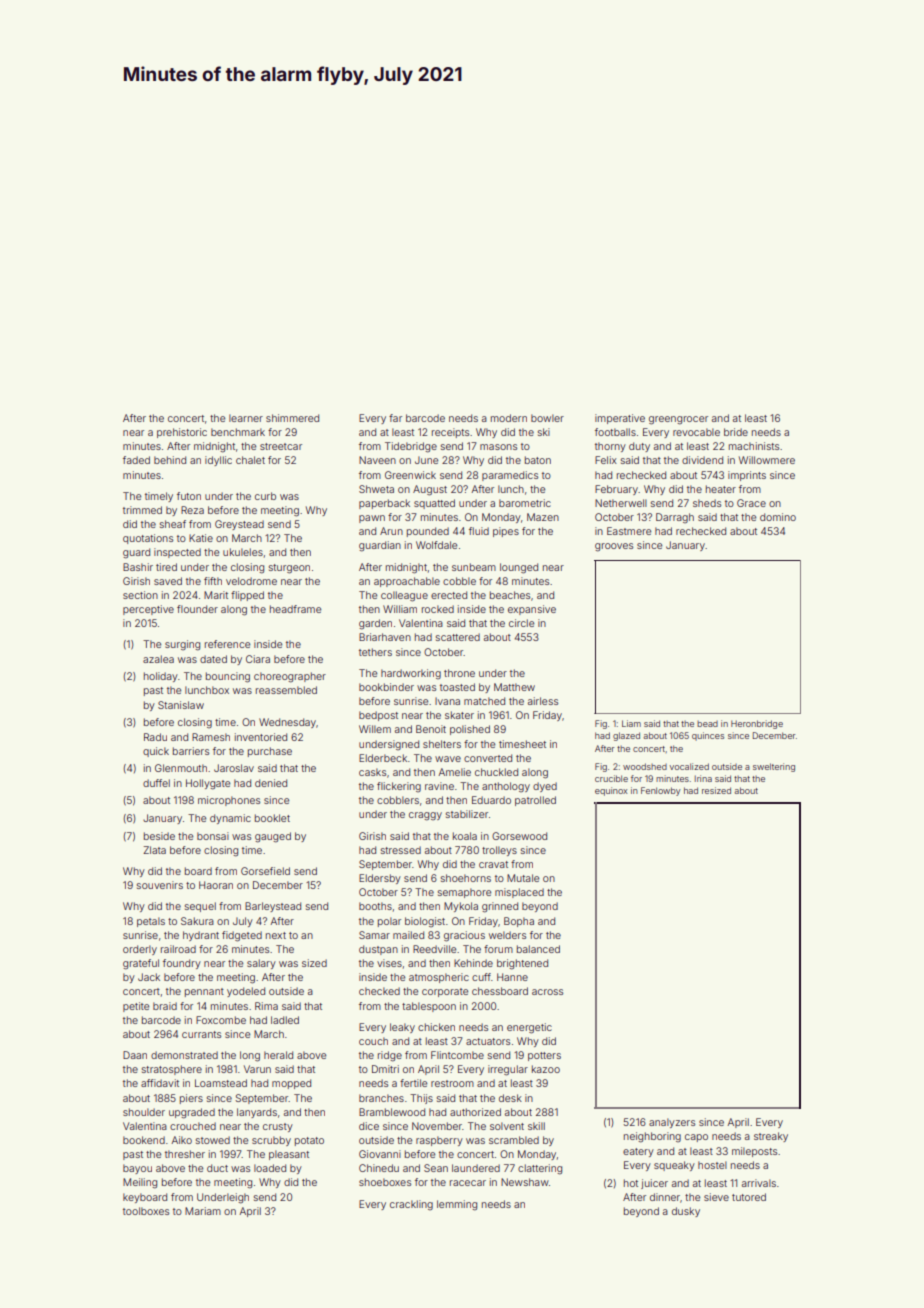 The height and width of the screenshot is (1308, 924). What do you see at coordinates (426, 460) in the screenshot?
I see `June` at bounding box center [426, 460].
